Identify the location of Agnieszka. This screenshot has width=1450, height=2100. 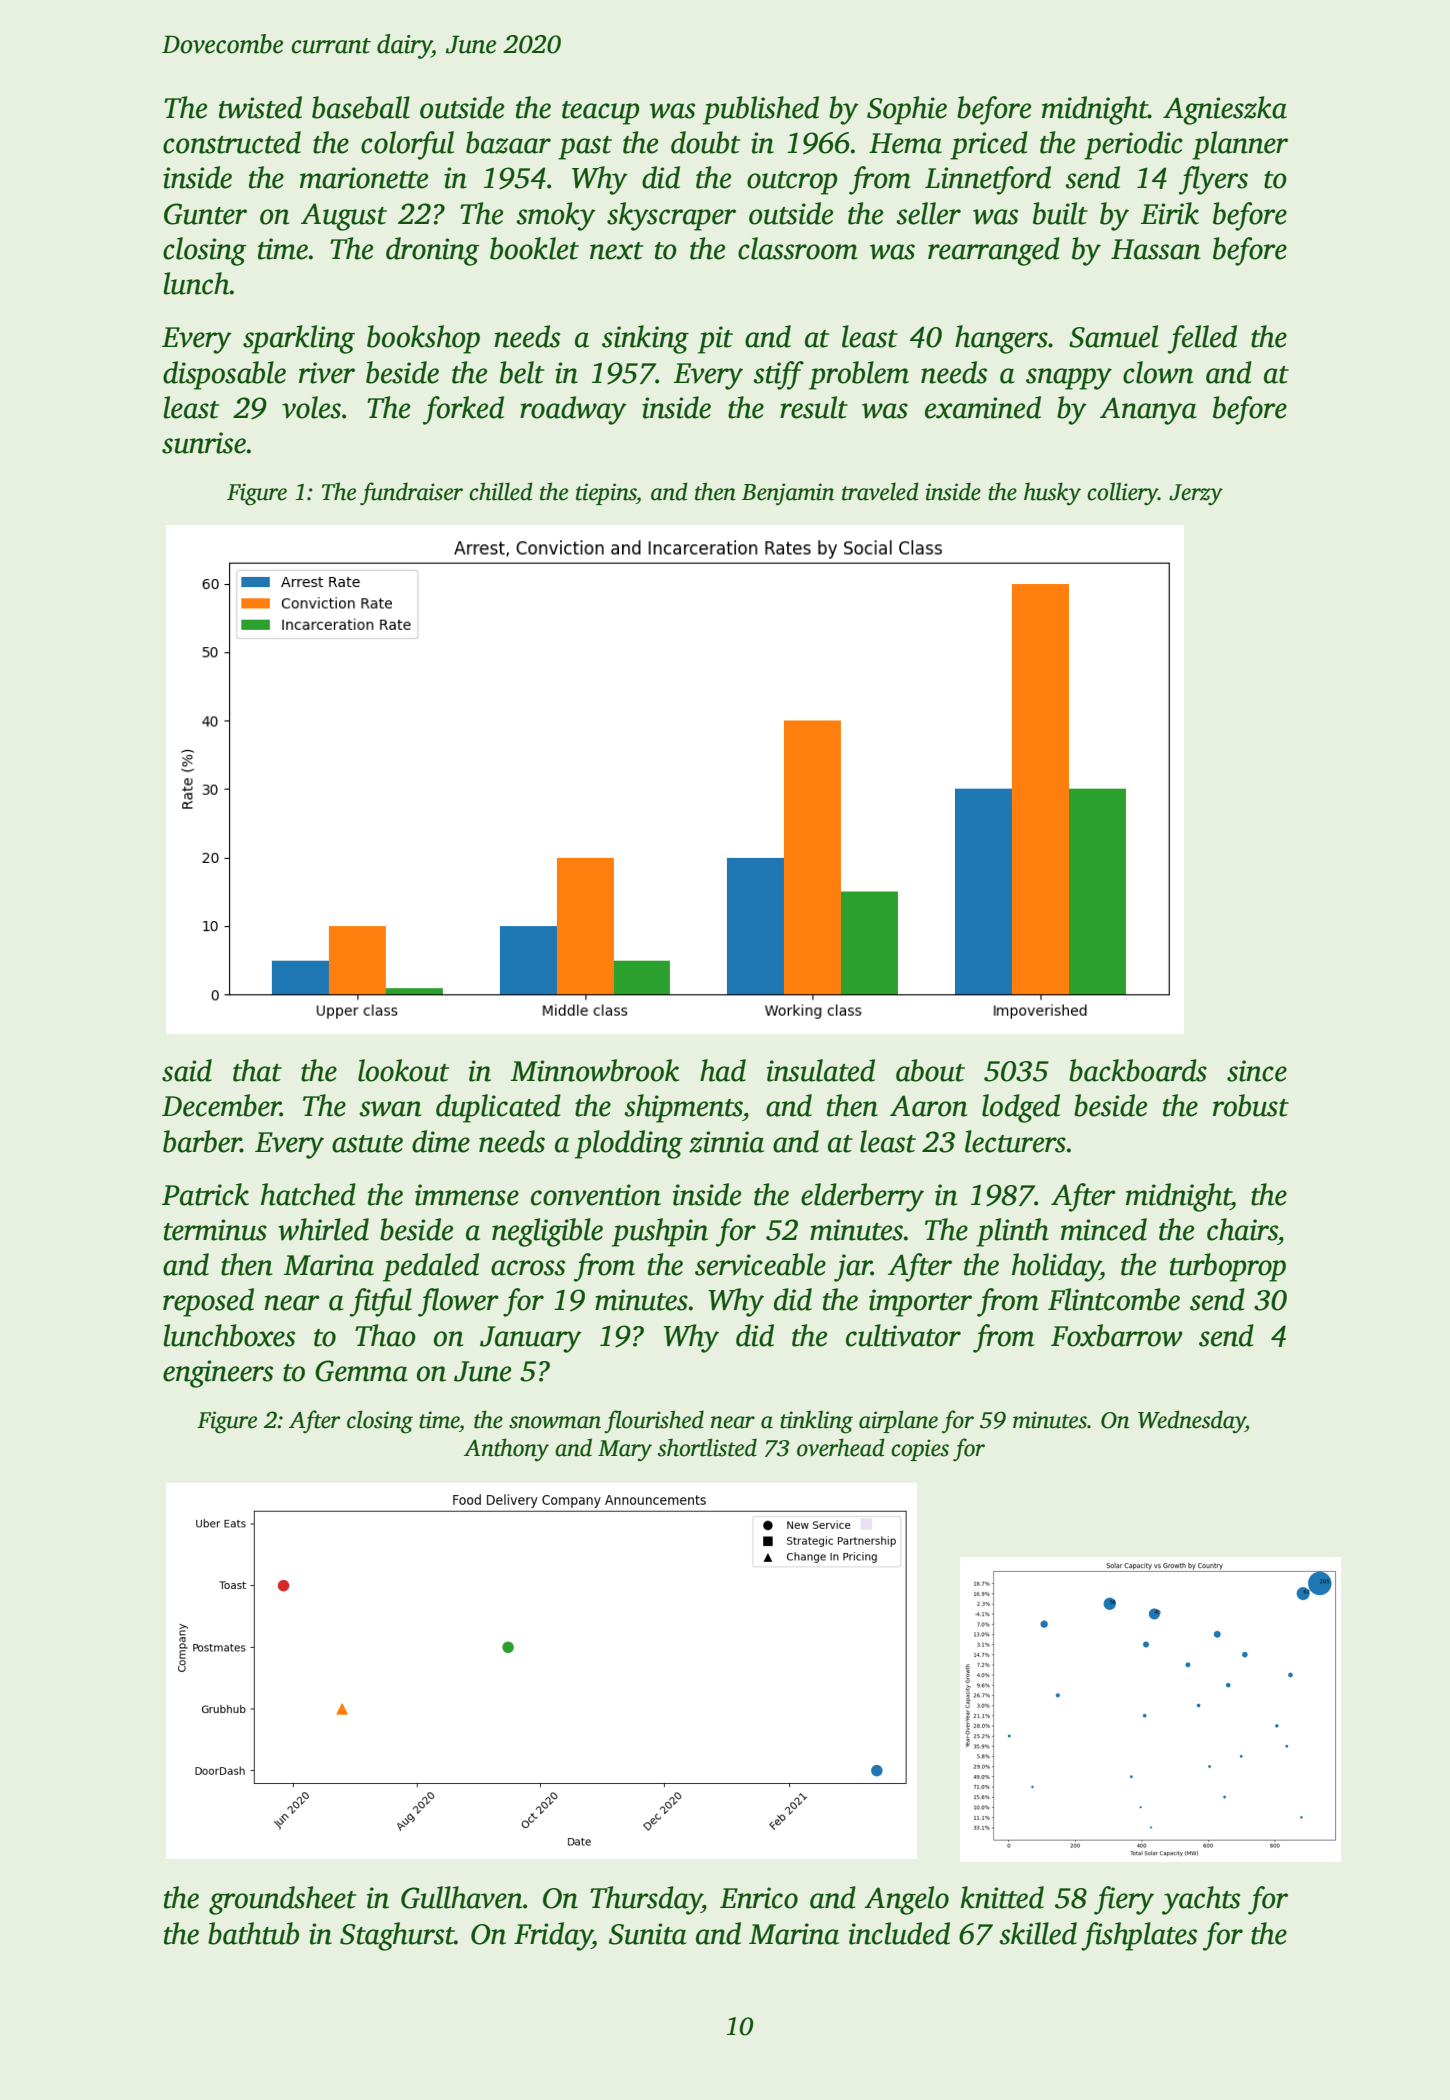
(1225, 110).
